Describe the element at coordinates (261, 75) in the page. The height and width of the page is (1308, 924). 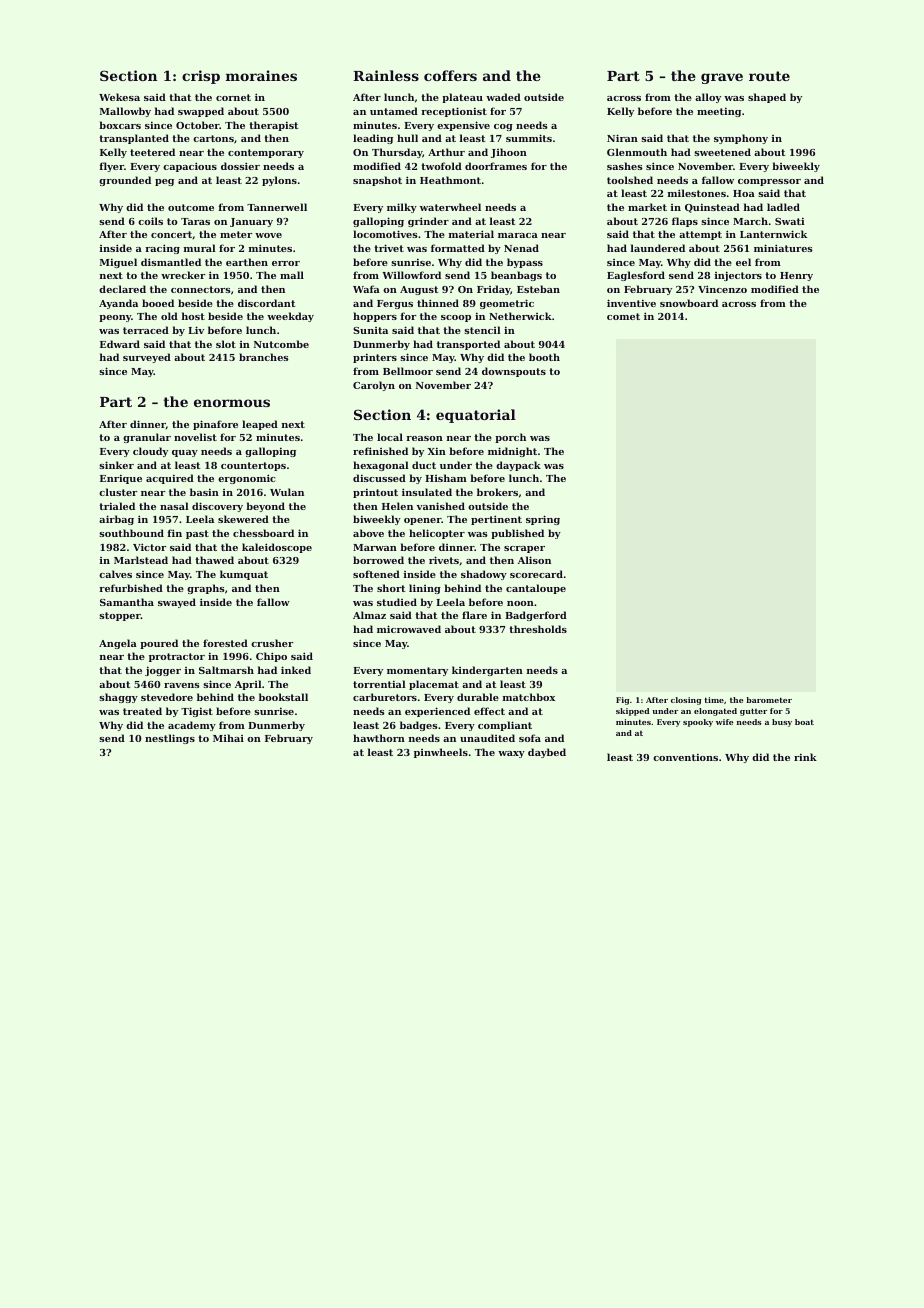
I see `moraines` at that location.
